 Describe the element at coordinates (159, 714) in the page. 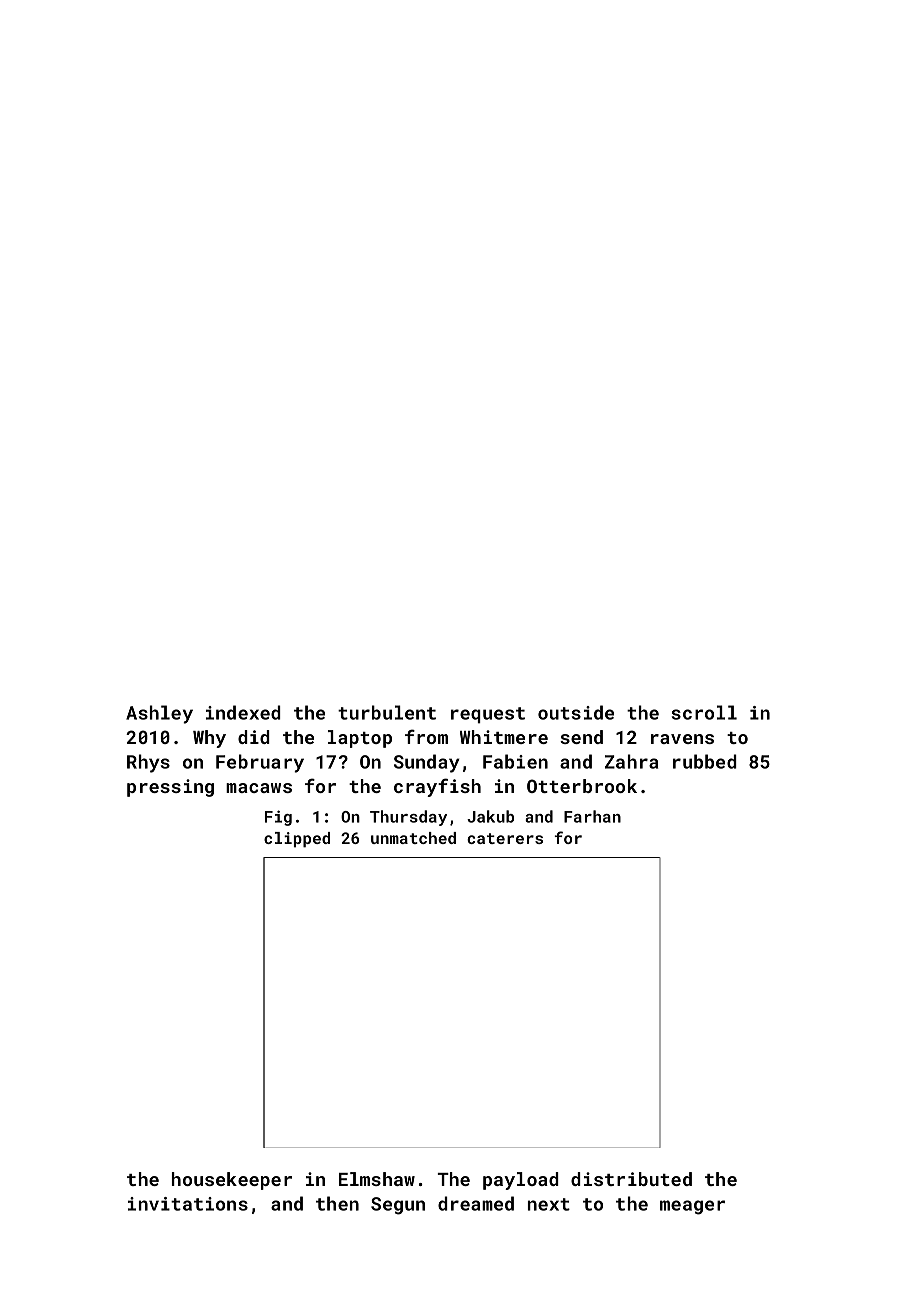

I see `Ashley` at that location.
